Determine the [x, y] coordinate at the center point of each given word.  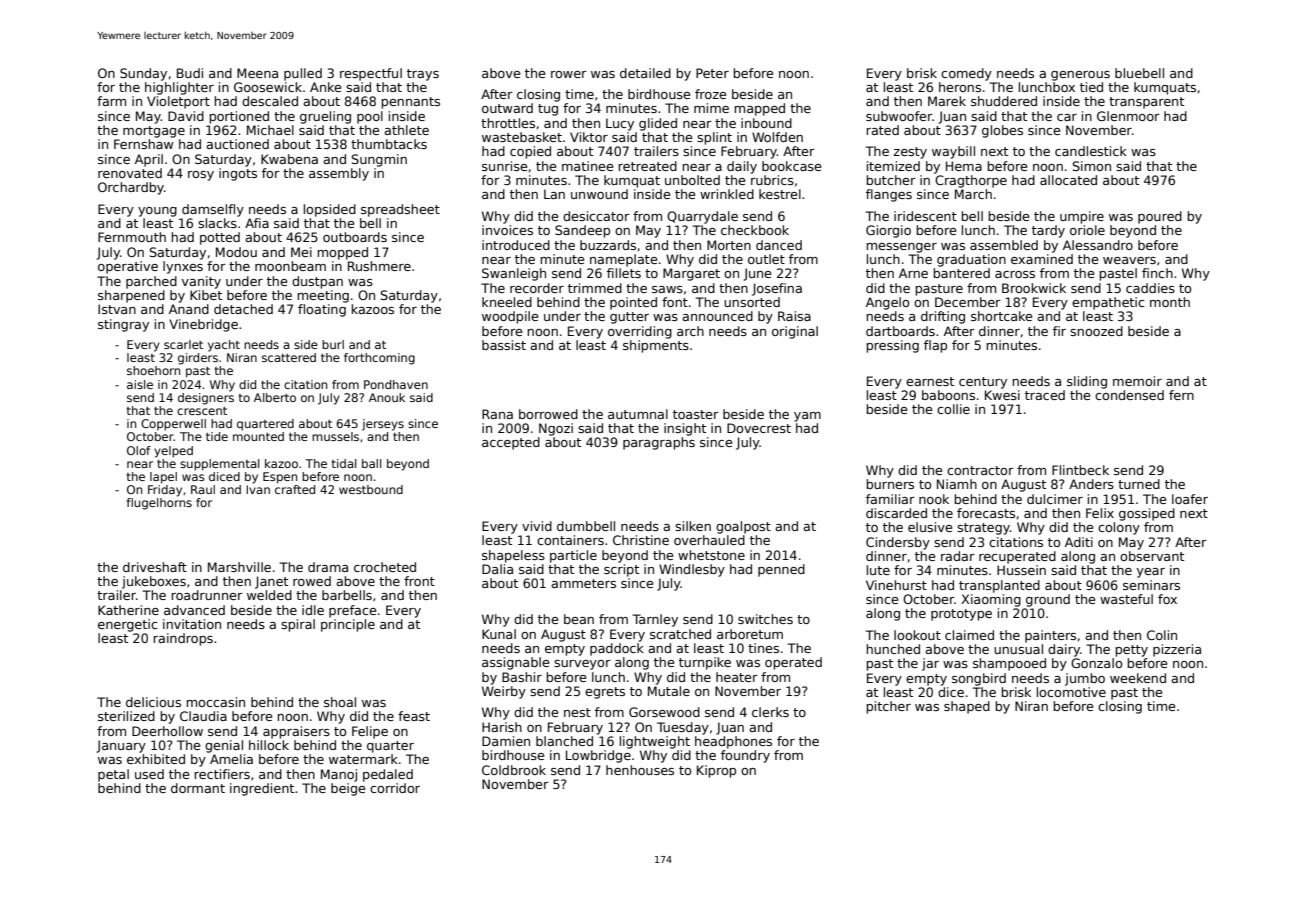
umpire [1082, 217]
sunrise [504, 166]
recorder [537, 288]
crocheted [385, 567]
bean [579, 619]
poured [1160, 217]
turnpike [705, 663]
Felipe [370, 732]
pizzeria [1177, 650]
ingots [238, 174]
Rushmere [379, 266]
